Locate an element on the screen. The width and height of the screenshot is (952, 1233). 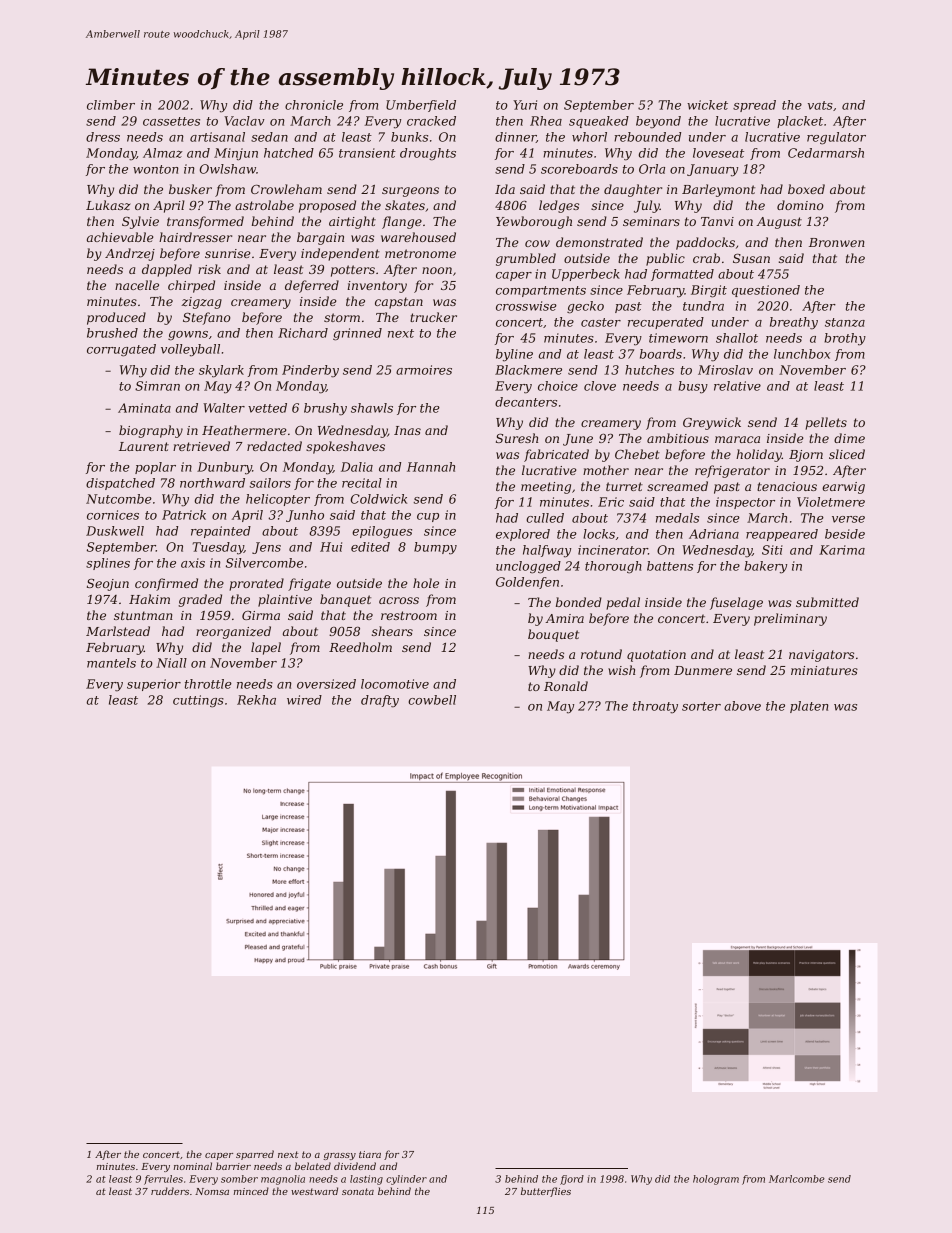
Sylvie is located at coordinates (140, 222).
